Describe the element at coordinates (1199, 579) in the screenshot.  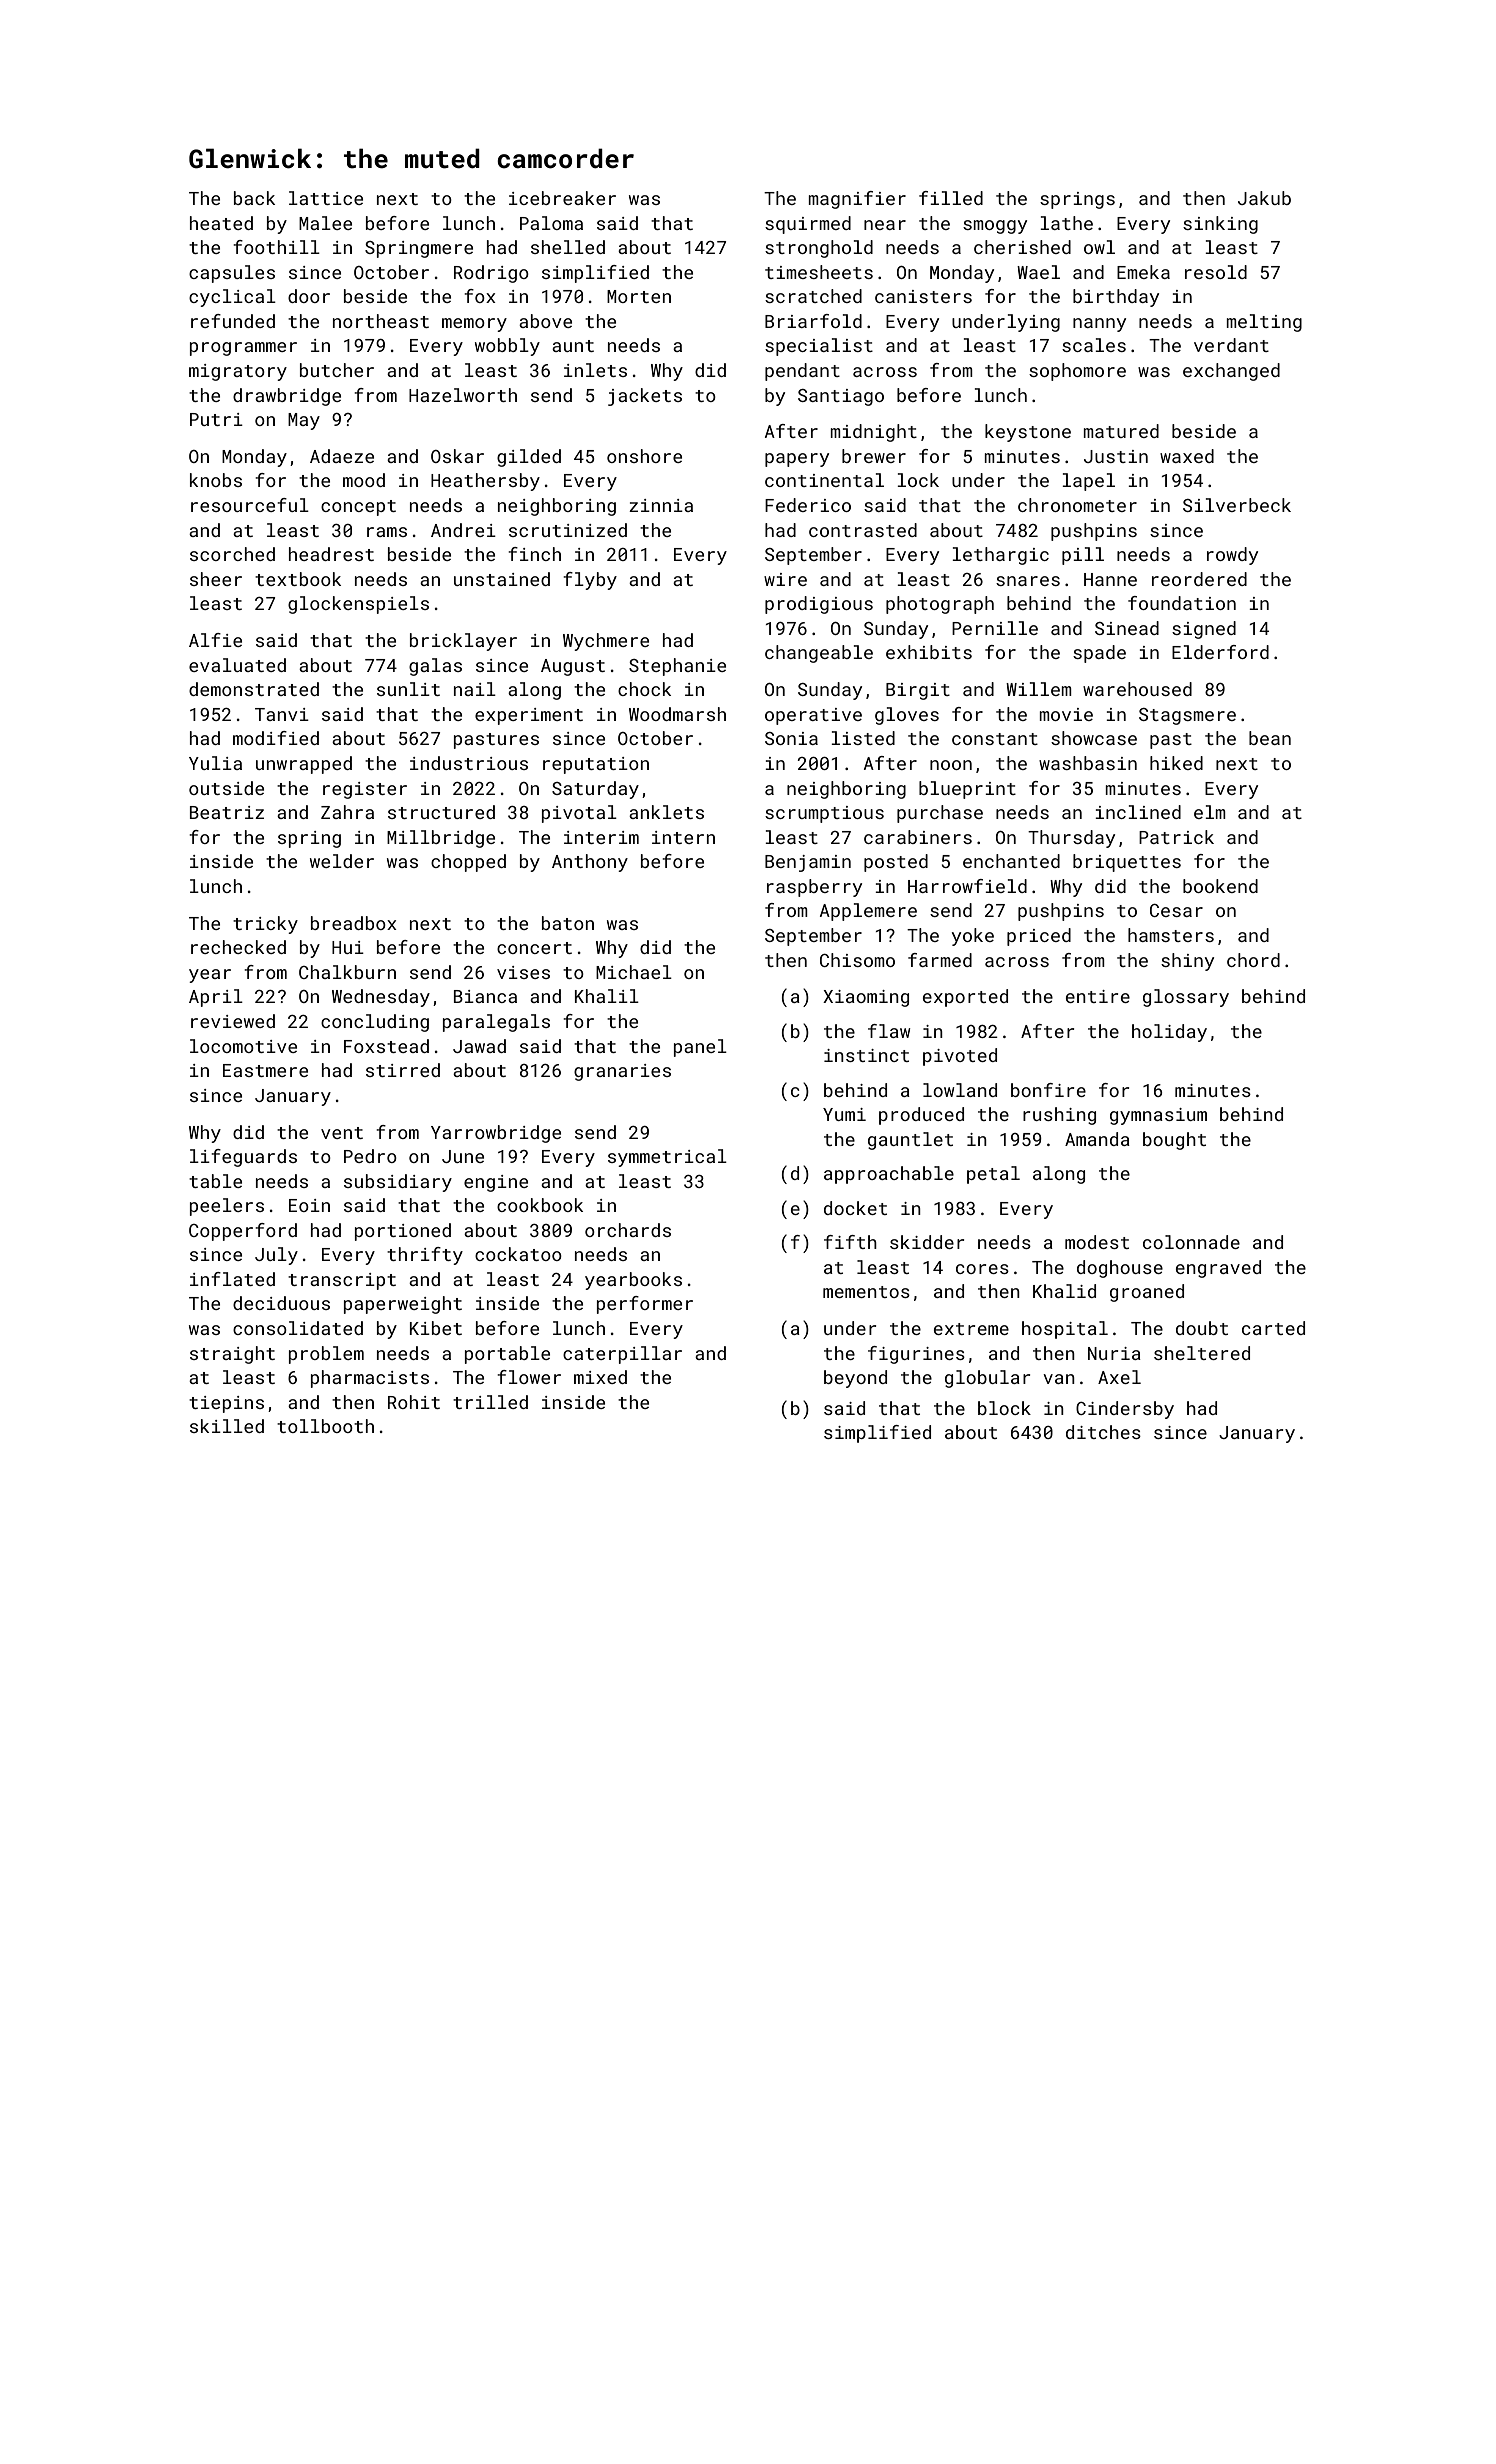
I see `reordered` at that location.
